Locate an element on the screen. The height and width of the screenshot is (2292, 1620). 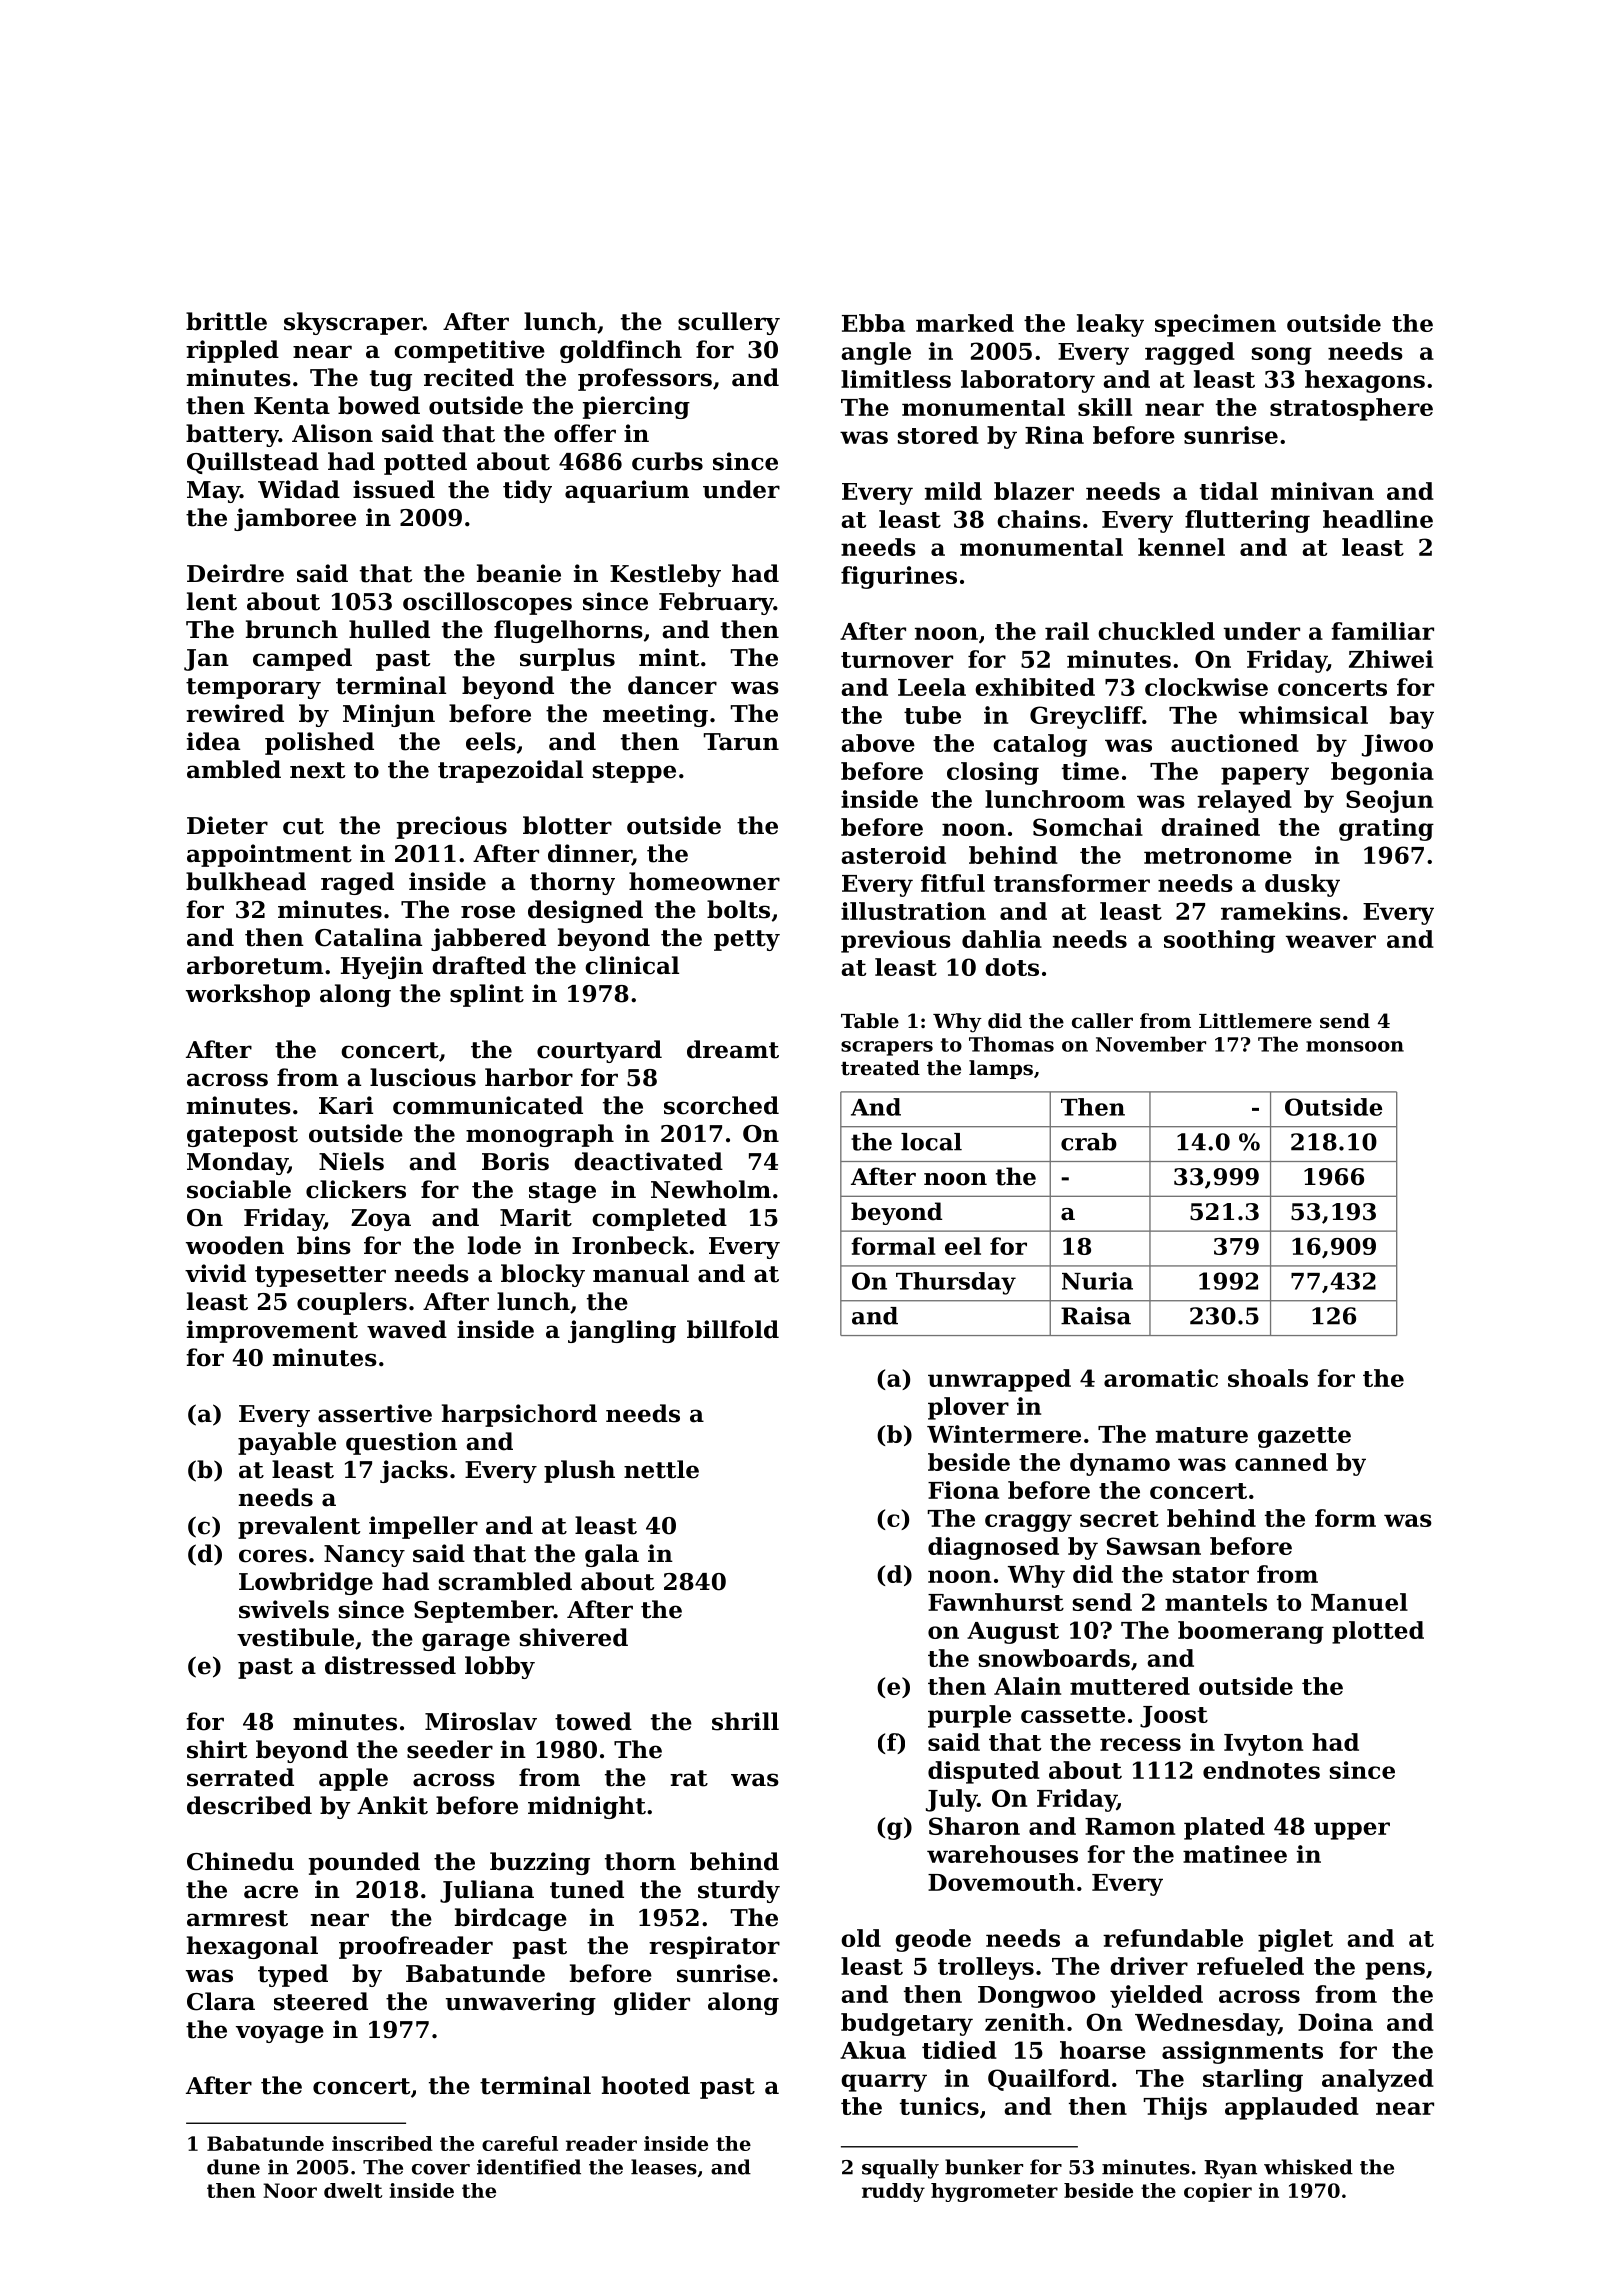
bay is located at coordinates (1412, 717).
